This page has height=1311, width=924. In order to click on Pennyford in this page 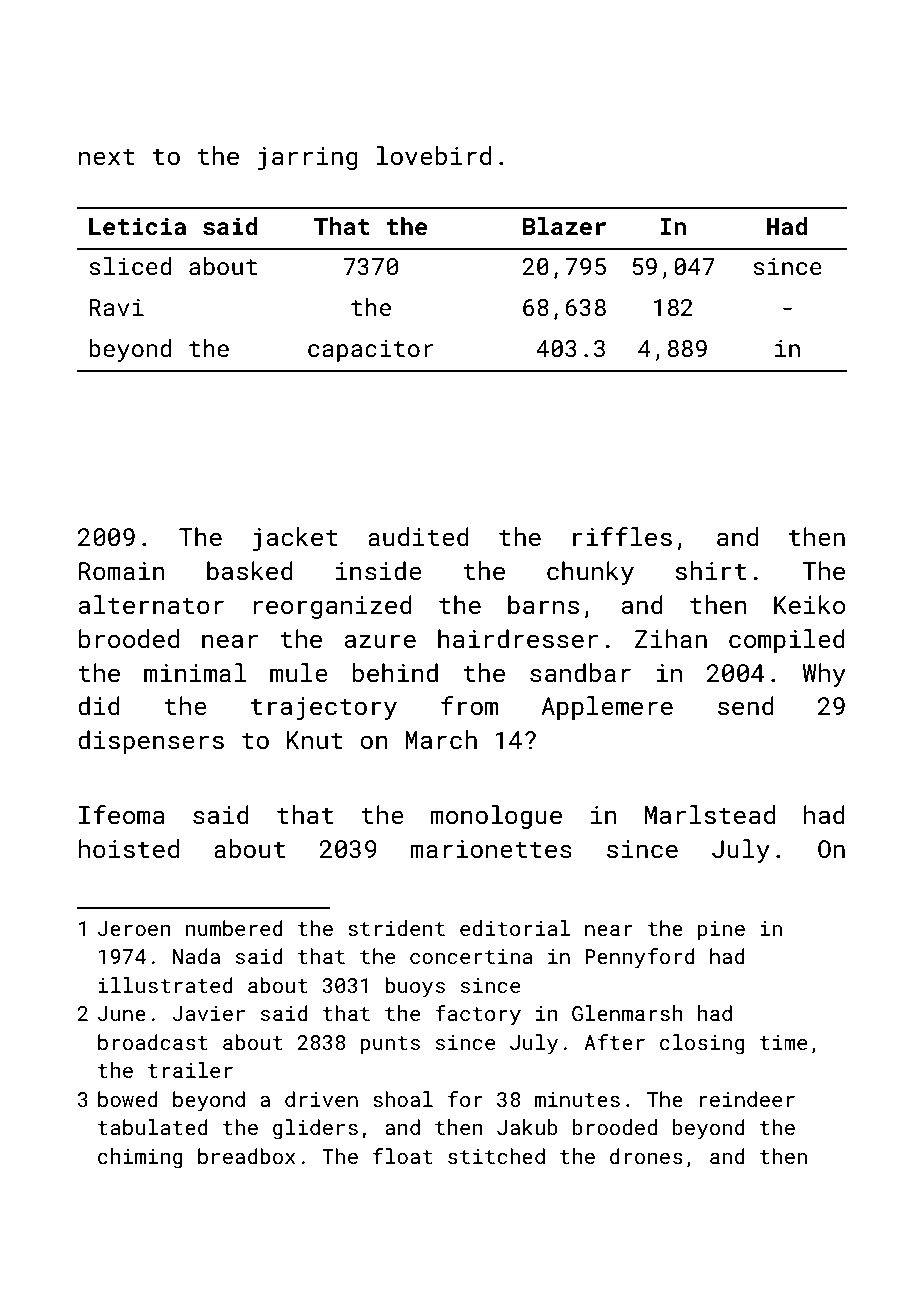, I will do `click(640, 958)`.
